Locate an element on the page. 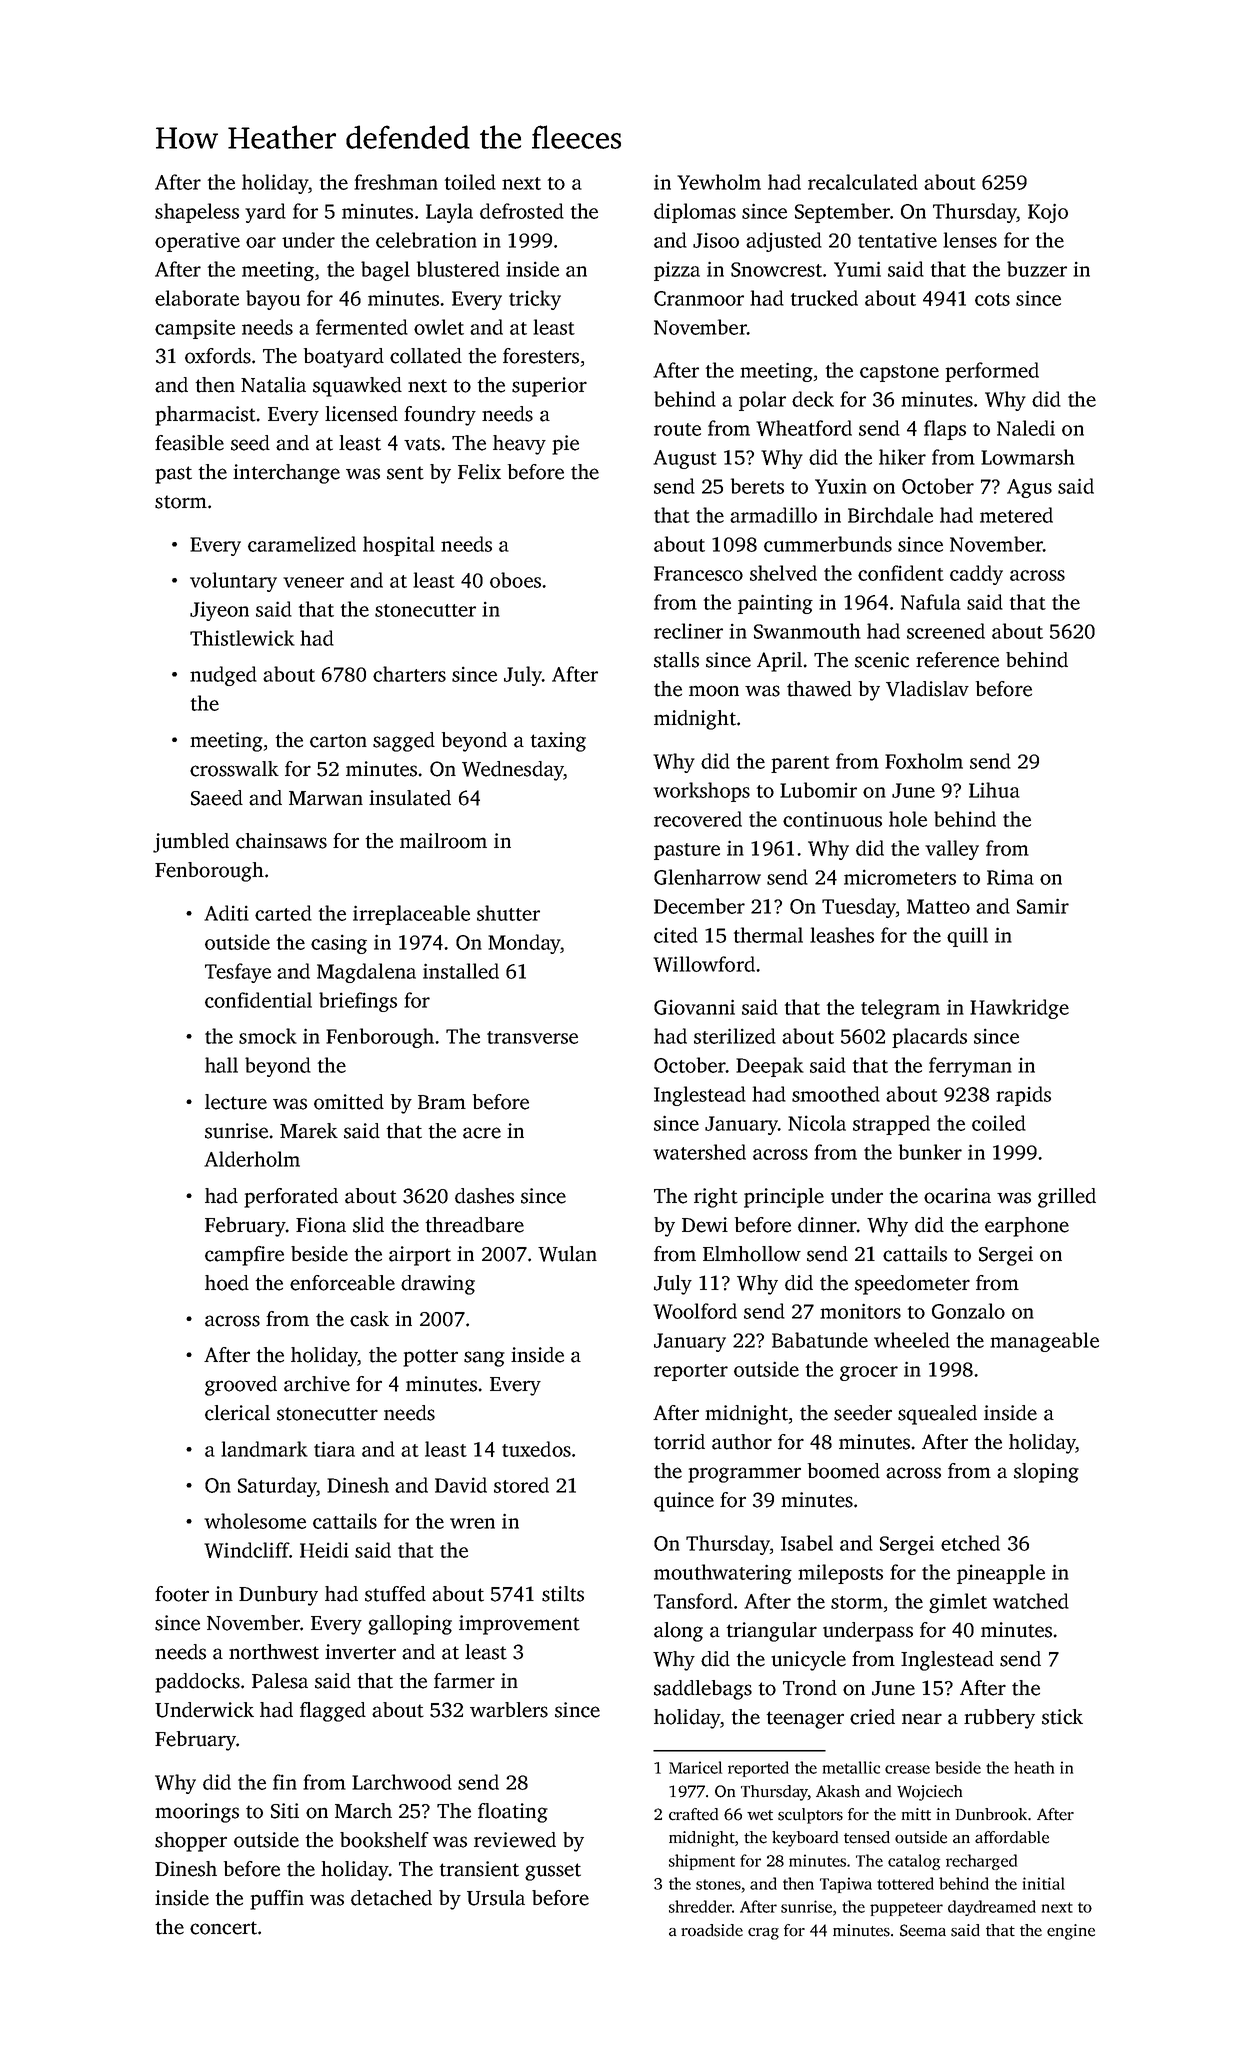  Cranmoor is located at coordinates (699, 298).
